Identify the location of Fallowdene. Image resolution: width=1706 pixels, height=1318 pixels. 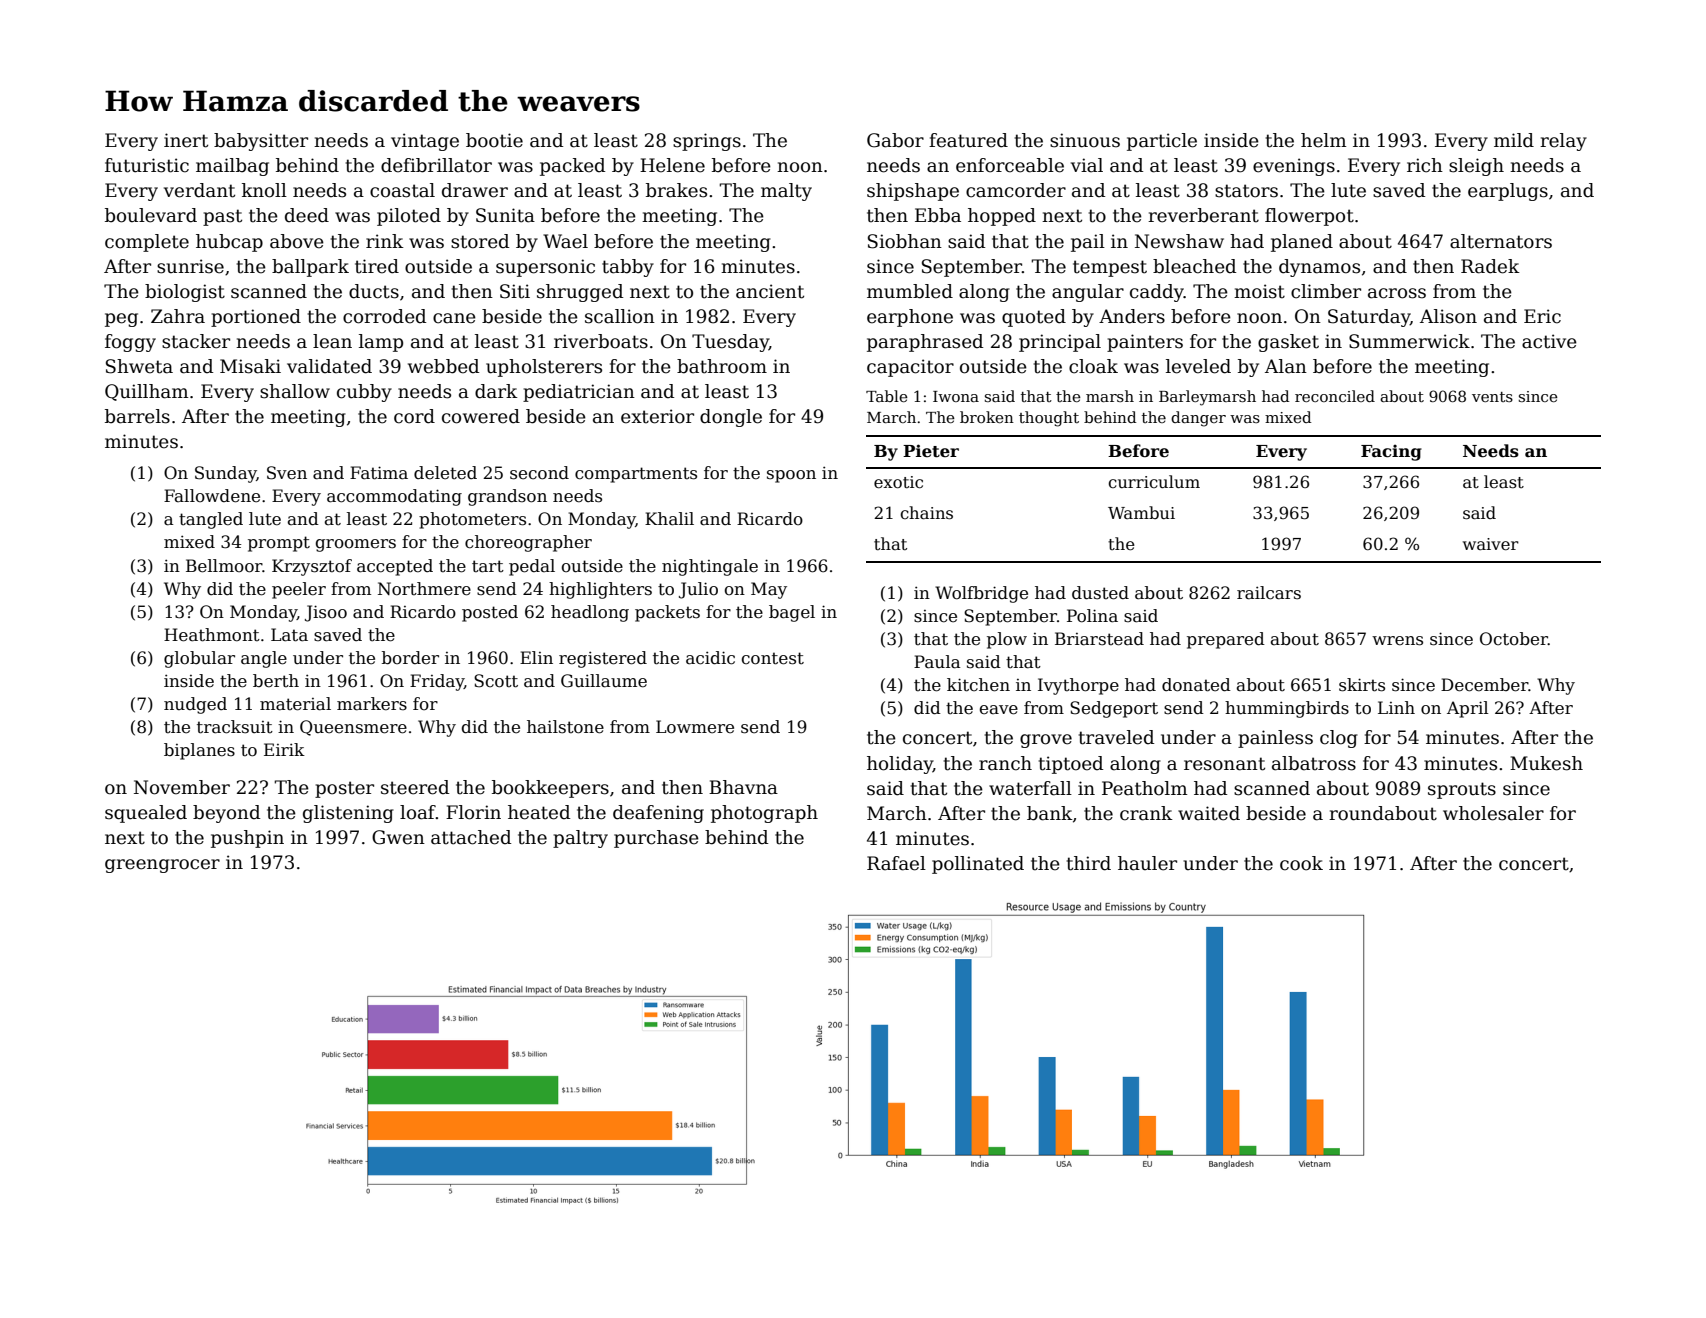
(212, 496).
